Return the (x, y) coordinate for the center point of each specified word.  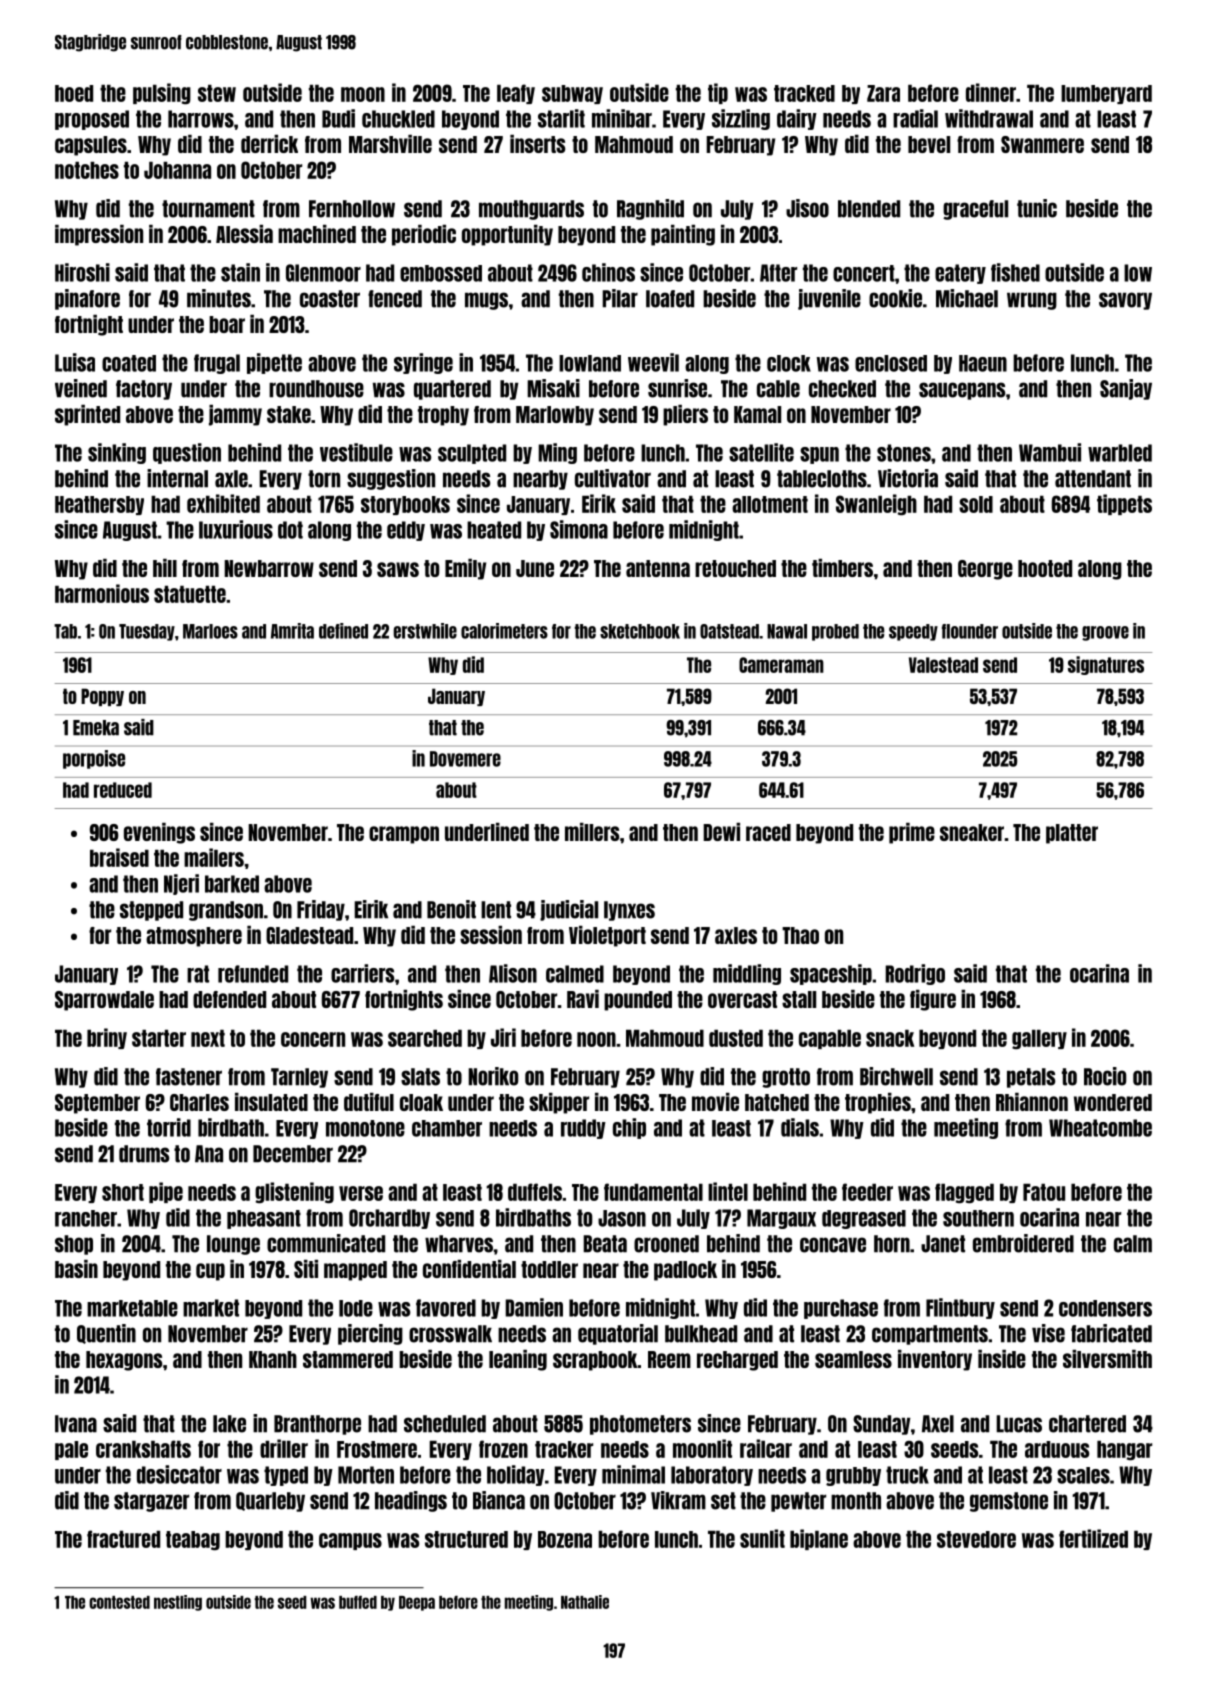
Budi (338, 118)
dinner (991, 92)
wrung (1032, 301)
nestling (178, 1603)
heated (494, 530)
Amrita (292, 631)
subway (572, 94)
